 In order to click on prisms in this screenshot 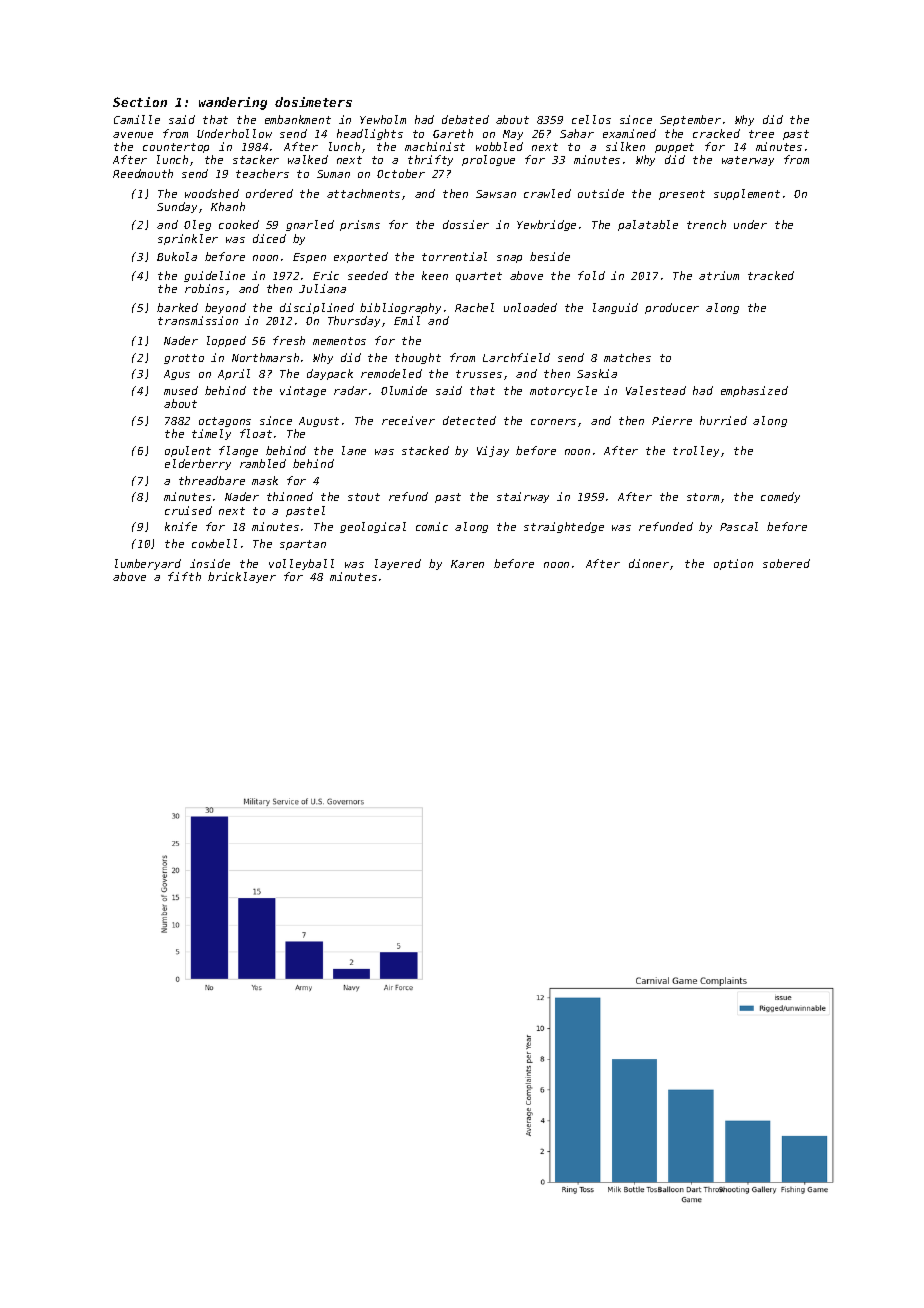, I will do `click(360, 225)`.
